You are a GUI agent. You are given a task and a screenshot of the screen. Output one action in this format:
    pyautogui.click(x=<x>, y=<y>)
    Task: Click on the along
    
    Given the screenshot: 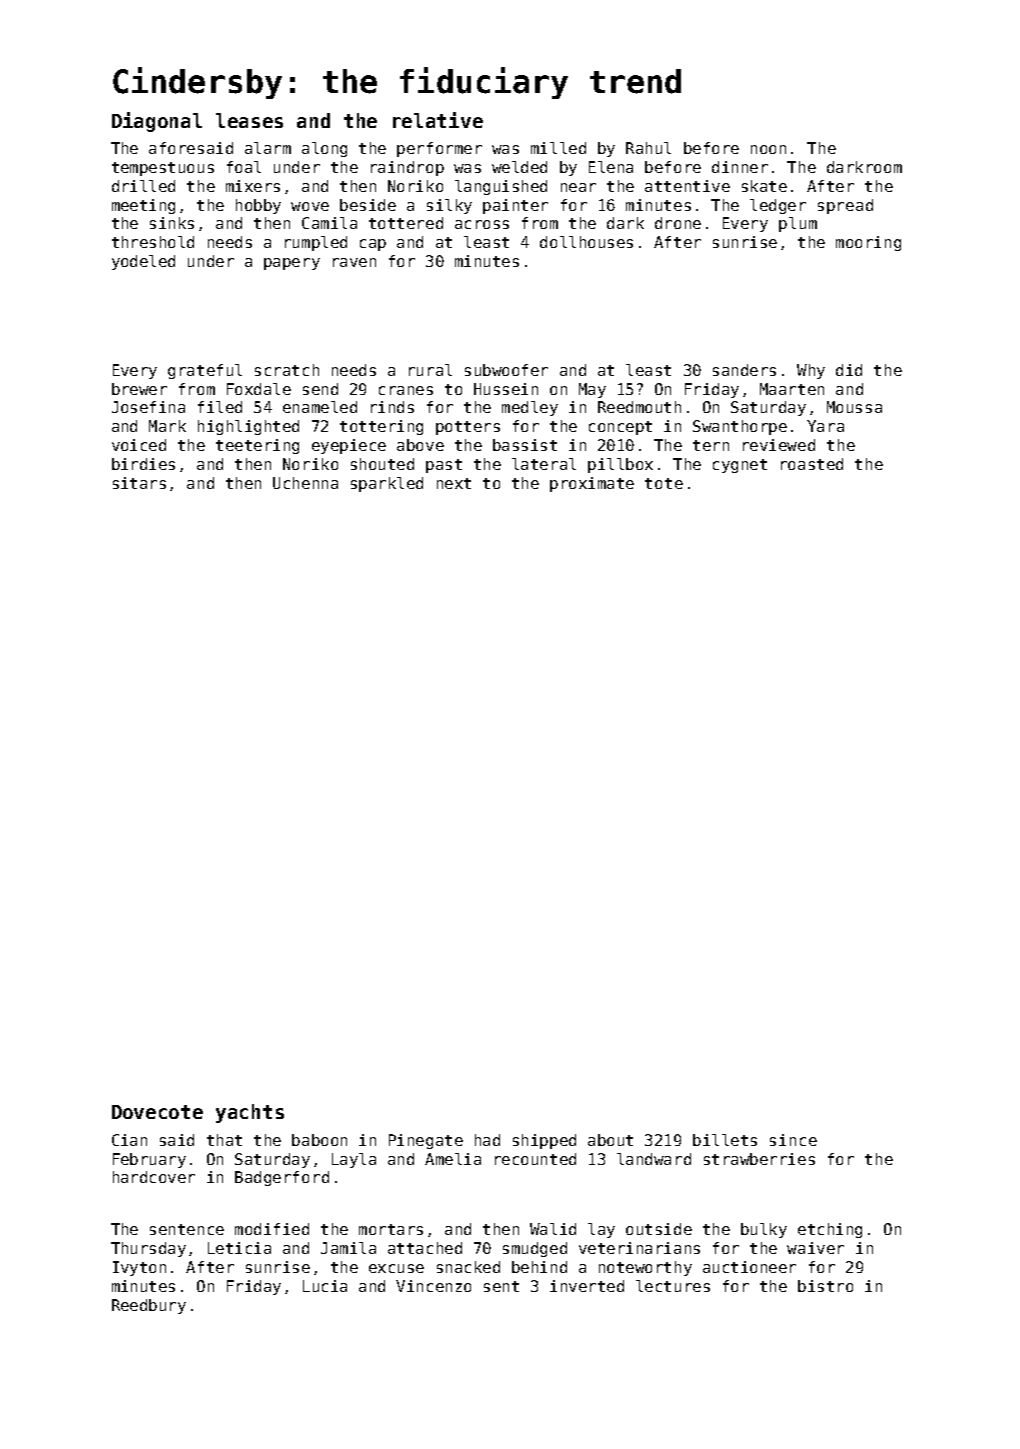 What is the action you would take?
    pyautogui.click(x=324, y=149)
